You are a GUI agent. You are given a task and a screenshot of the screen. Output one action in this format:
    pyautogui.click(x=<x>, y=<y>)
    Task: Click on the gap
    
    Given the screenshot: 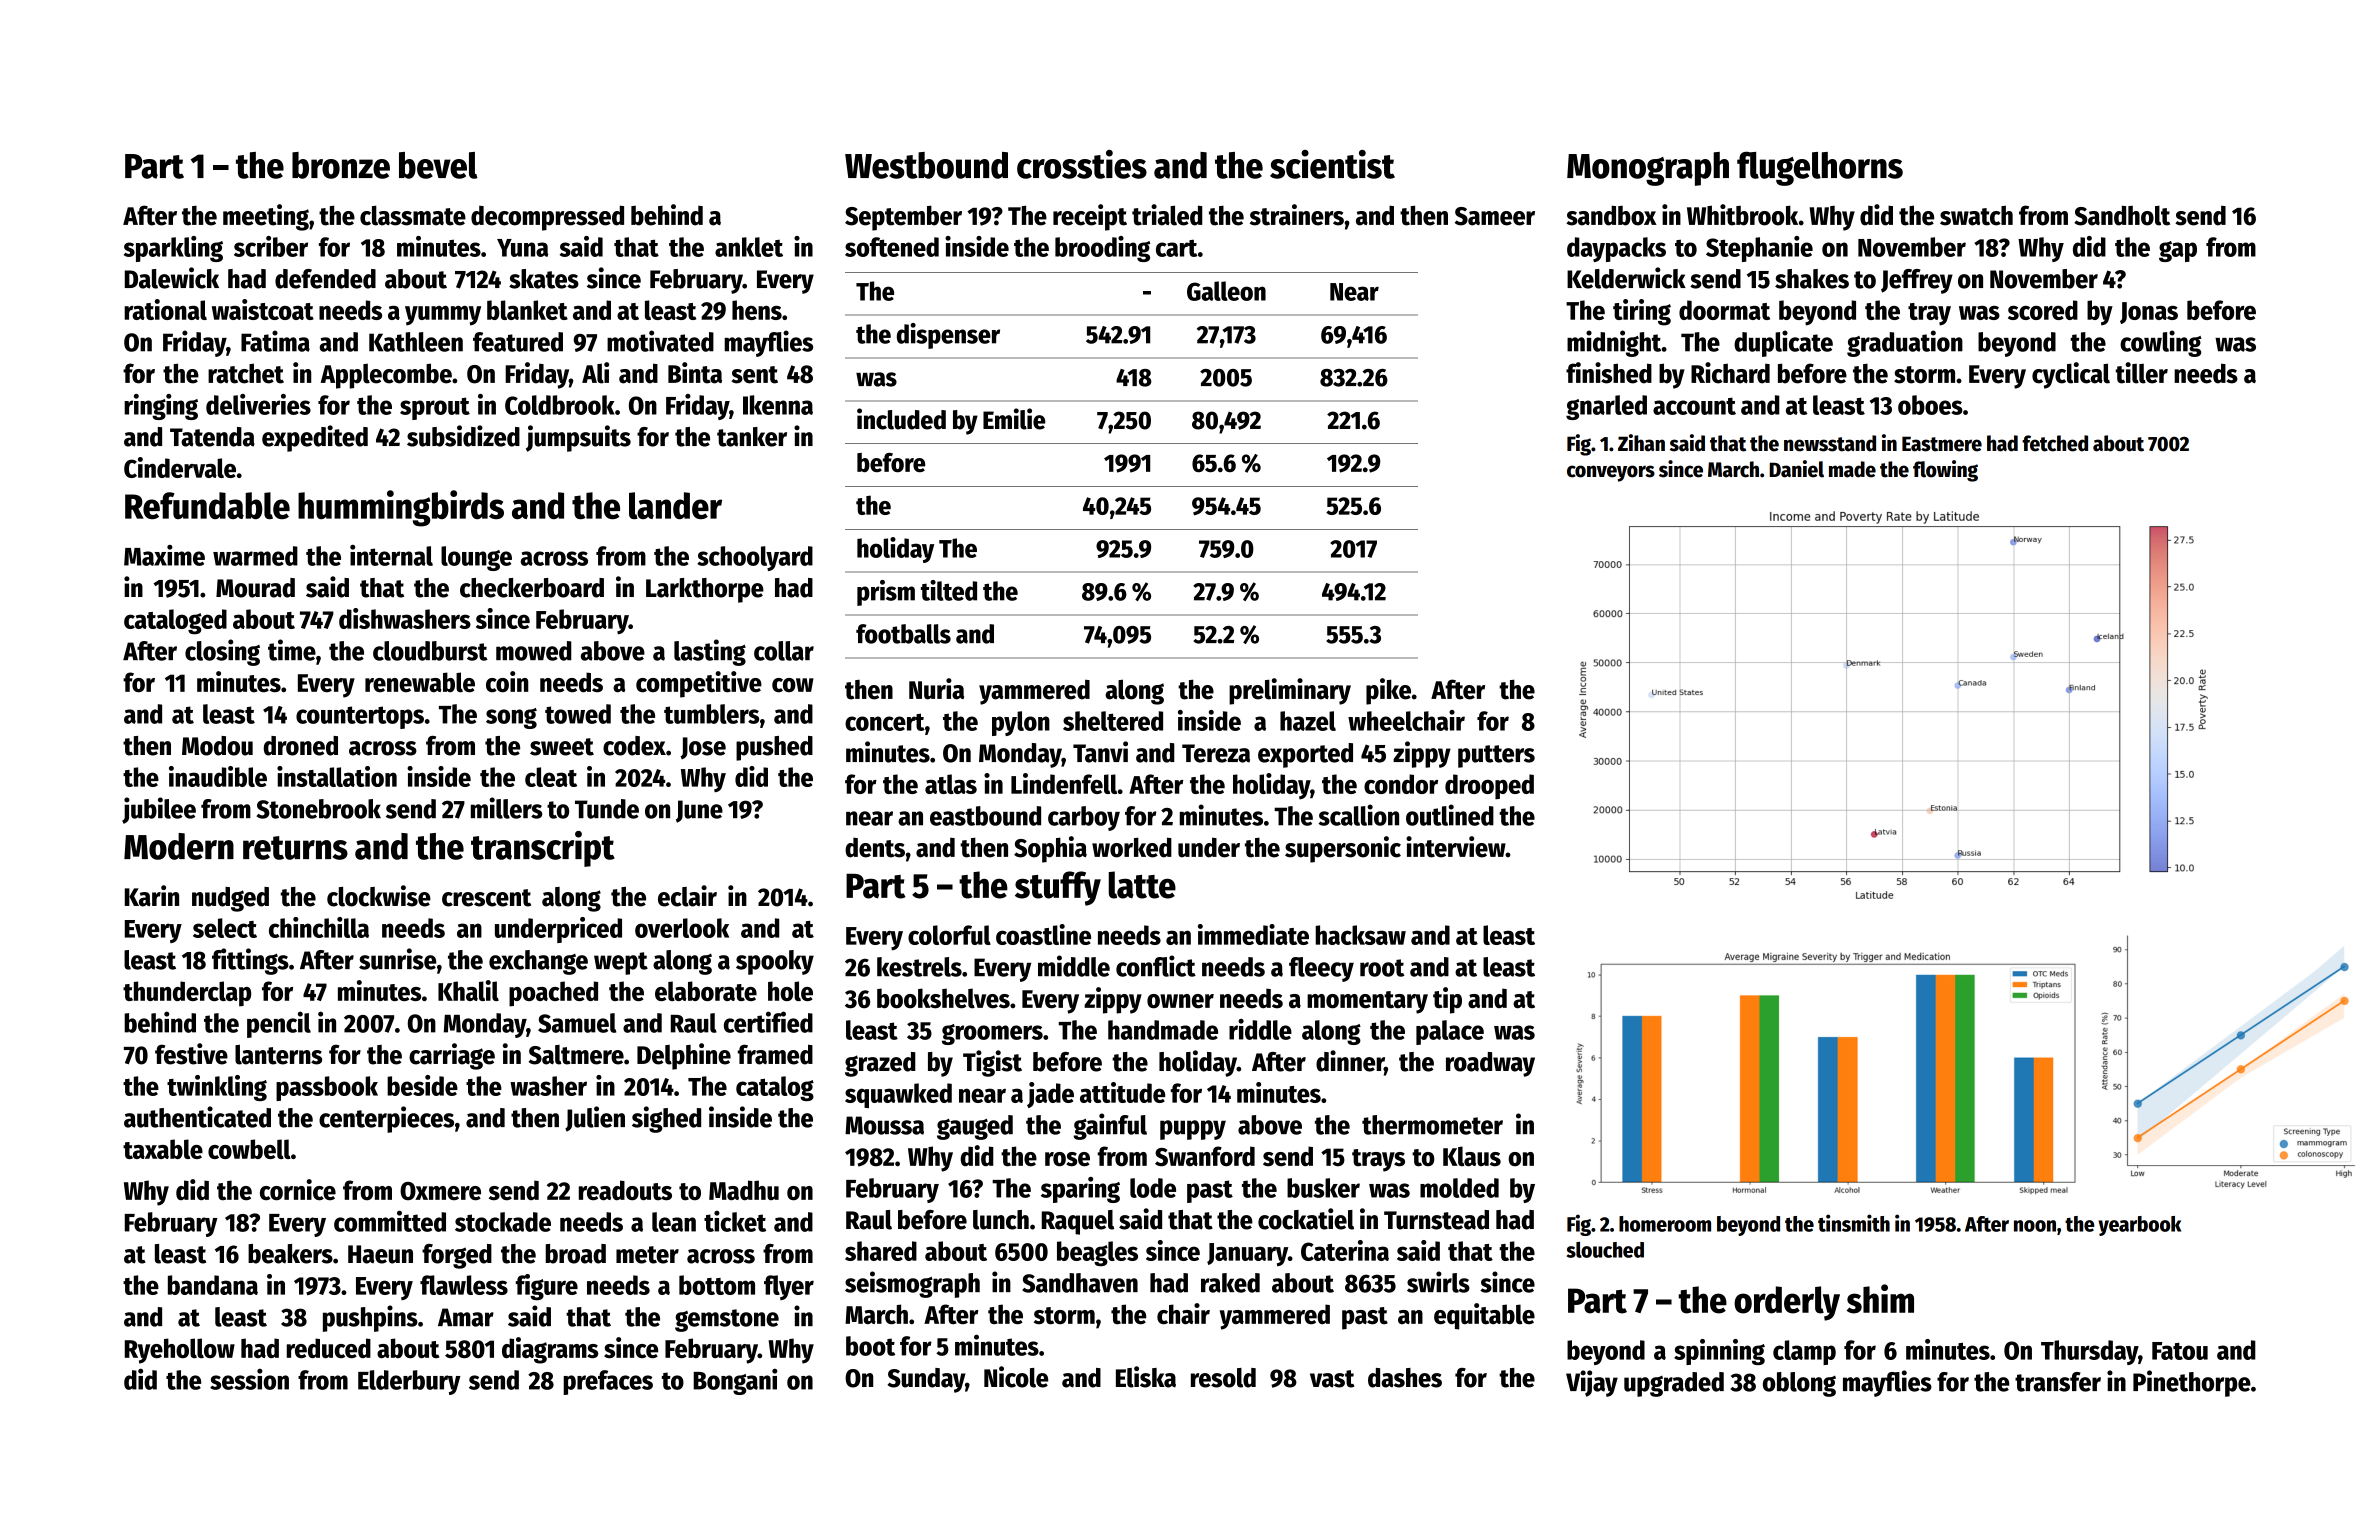 What is the action you would take?
    pyautogui.click(x=2178, y=251)
